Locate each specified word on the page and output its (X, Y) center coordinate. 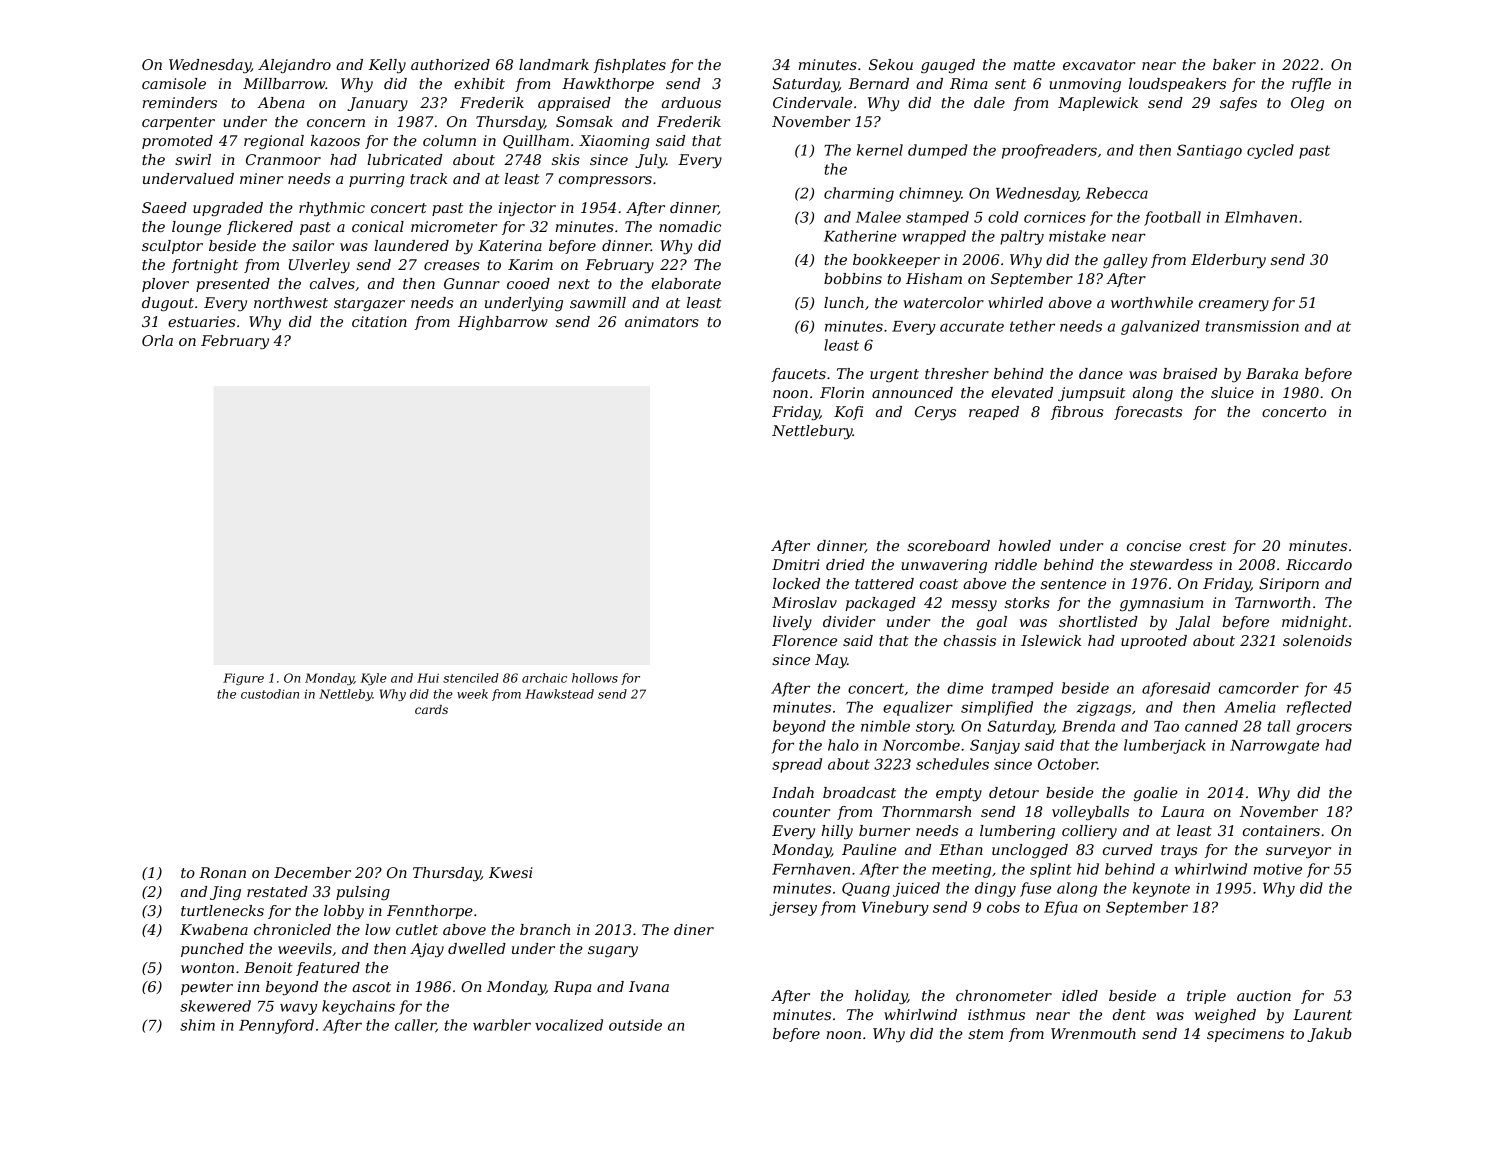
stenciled (471, 678)
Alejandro (294, 66)
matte (1034, 65)
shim (197, 1025)
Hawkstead (559, 694)
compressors (605, 181)
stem (985, 1034)
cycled (1270, 151)
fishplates (630, 66)
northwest (291, 302)
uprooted (1154, 642)
